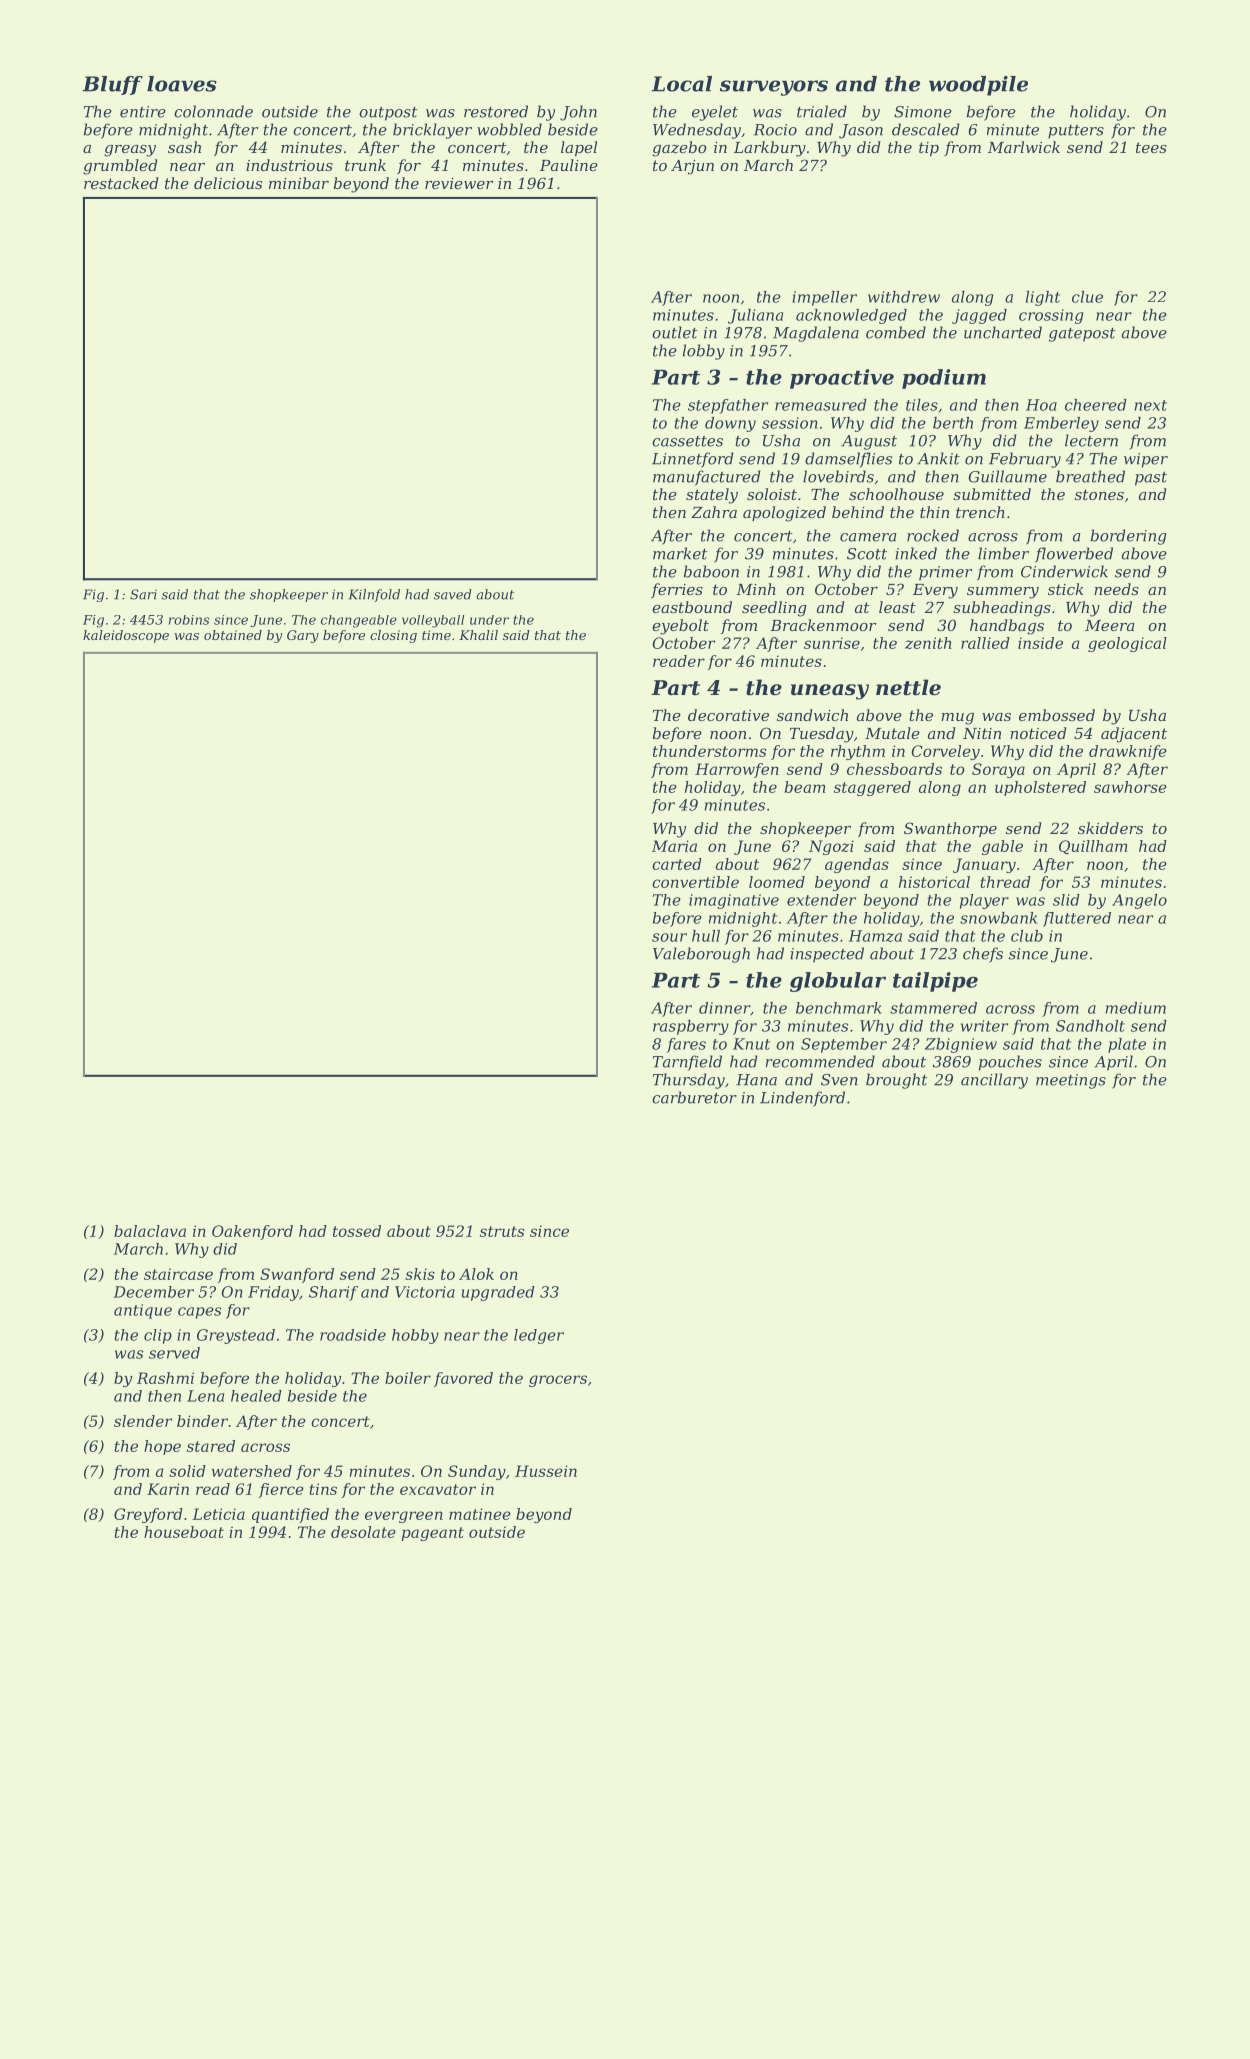 The image size is (1250, 2059). What do you see at coordinates (546, 1471) in the screenshot?
I see `Hussein` at bounding box center [546, 1471].
